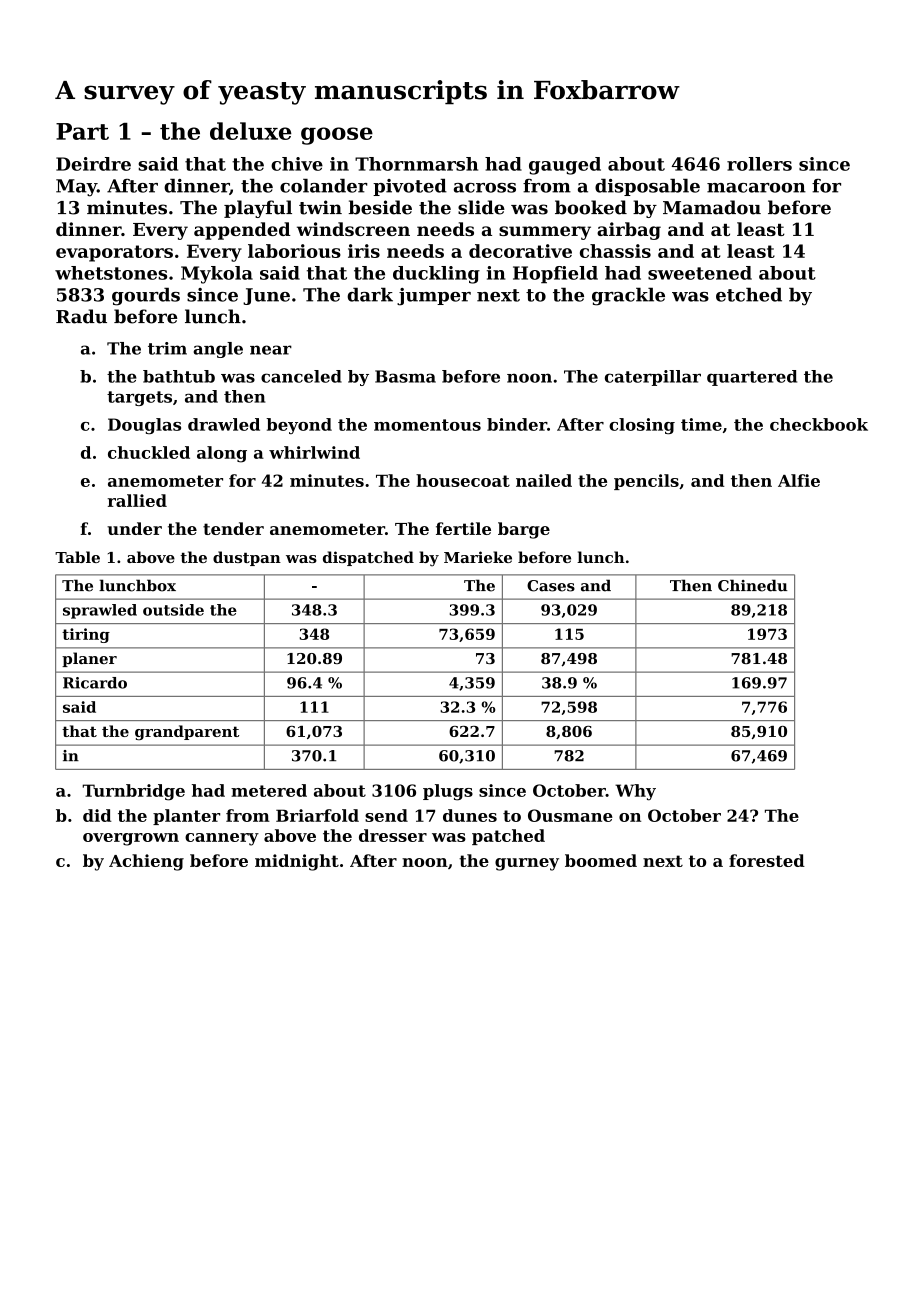  Describe the element at coordinates (144, 426) in the page. I see `Douglas` at that location.
